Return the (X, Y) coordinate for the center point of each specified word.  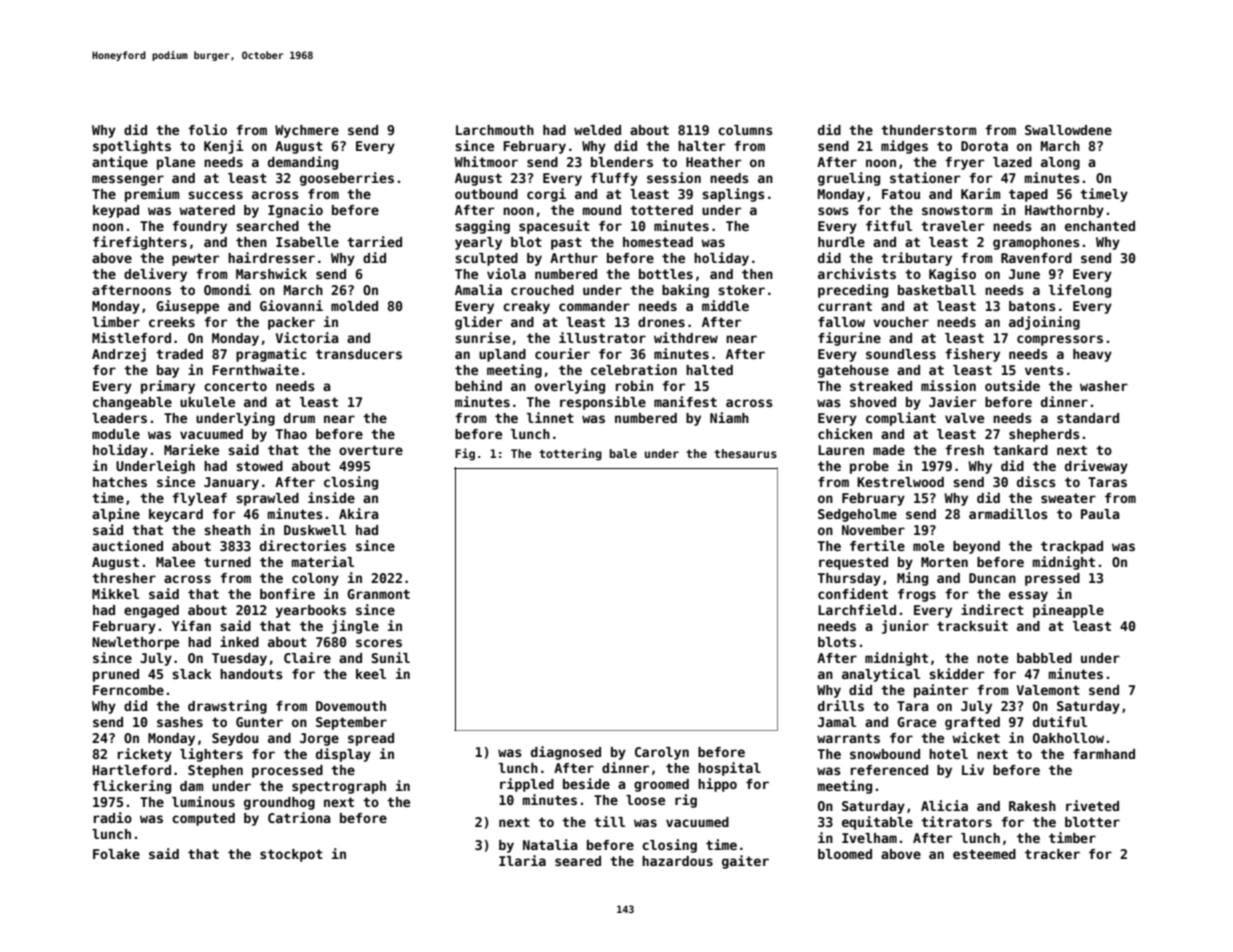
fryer (964, 163)
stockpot (291, 855)
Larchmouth (495, 130)
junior (905, 627)
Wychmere (307, 131)
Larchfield (857, 609)
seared (578, 861)
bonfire (287, 593)
